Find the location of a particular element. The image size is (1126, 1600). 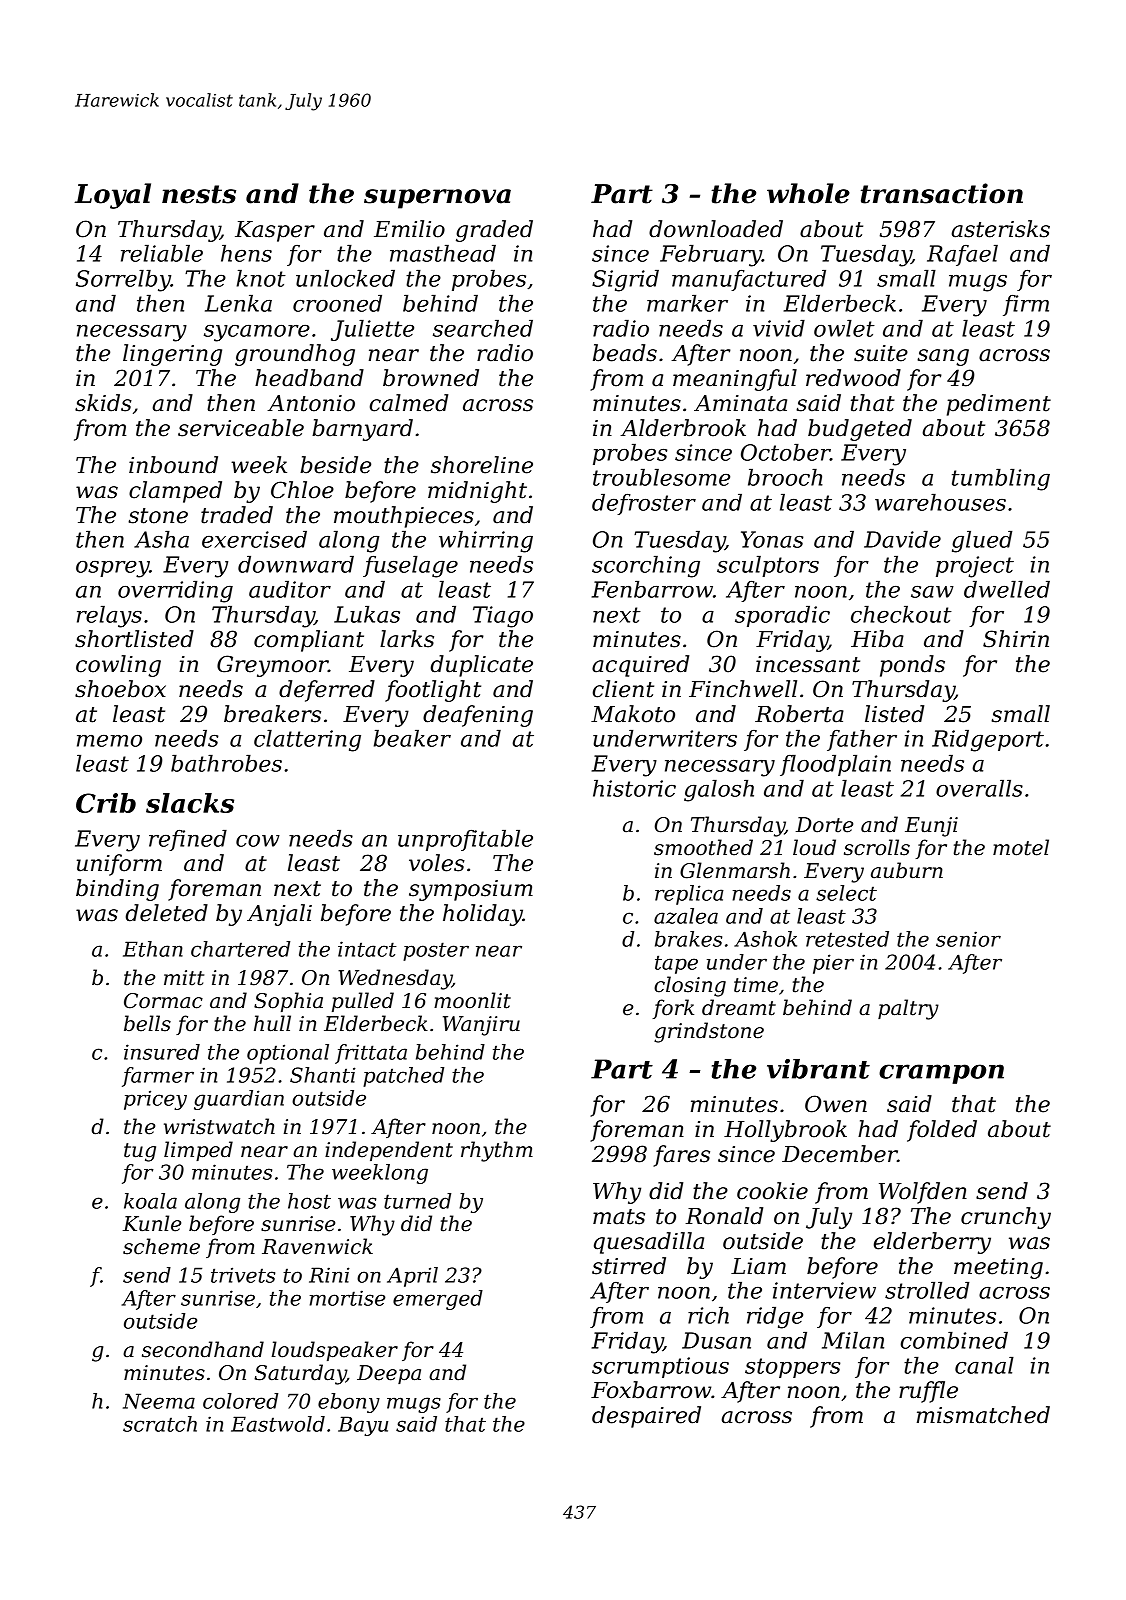

Bayu is located at coordinates (363, 1426).
